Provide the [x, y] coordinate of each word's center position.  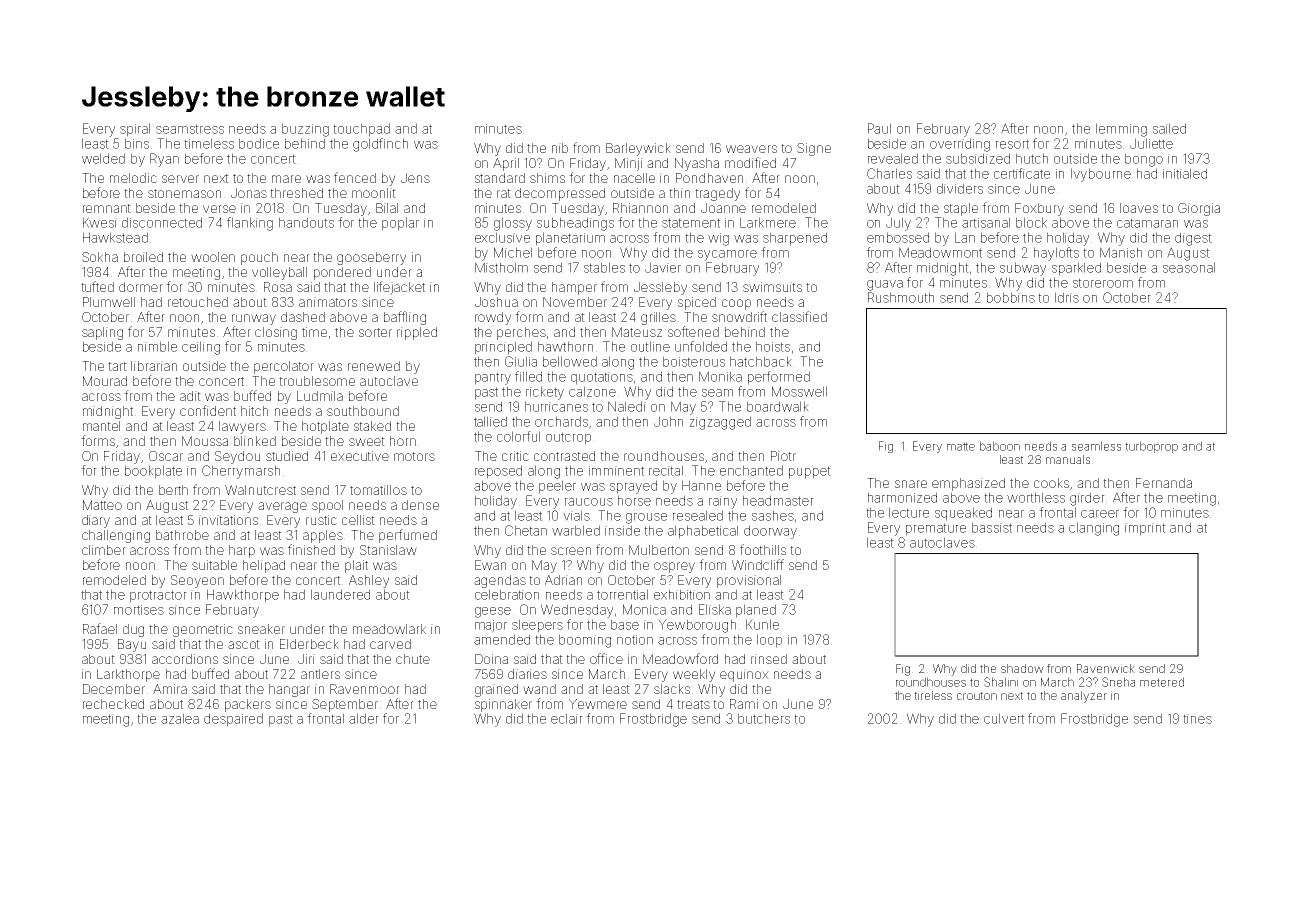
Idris [1067, 297]
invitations [228, 520]
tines [1197, 719]
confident [208, 410]
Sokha [100, 257]
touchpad [361, 130]
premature [936, 529]
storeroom [1103, 283]
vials [576, 515]
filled [528, 376]
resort [1012, 144]
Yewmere [598, 704]
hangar [289, 690]
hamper [574, 288]
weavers [751, 149]
